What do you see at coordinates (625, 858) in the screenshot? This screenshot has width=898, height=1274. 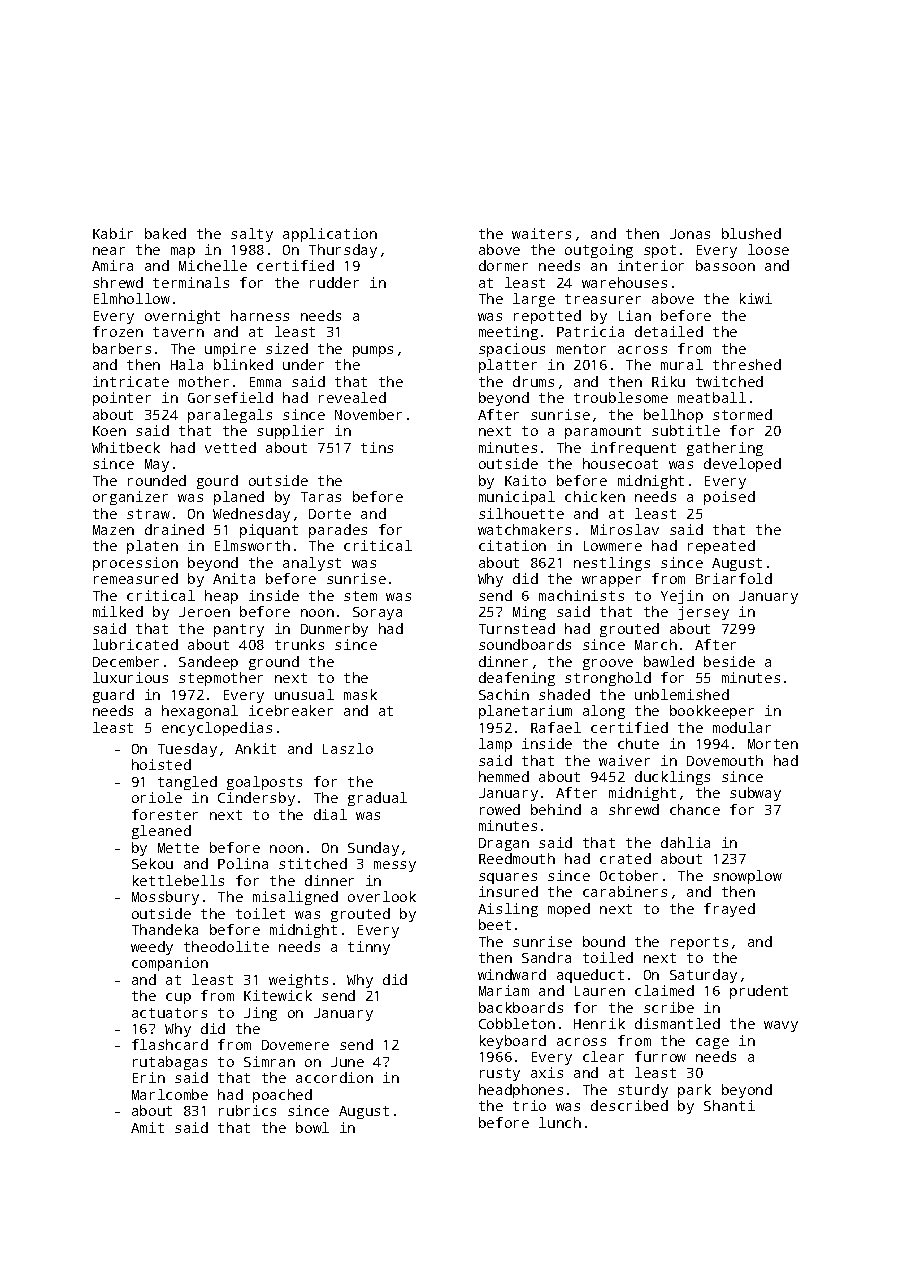 I see `crated` at bounding box center [625, 858].
